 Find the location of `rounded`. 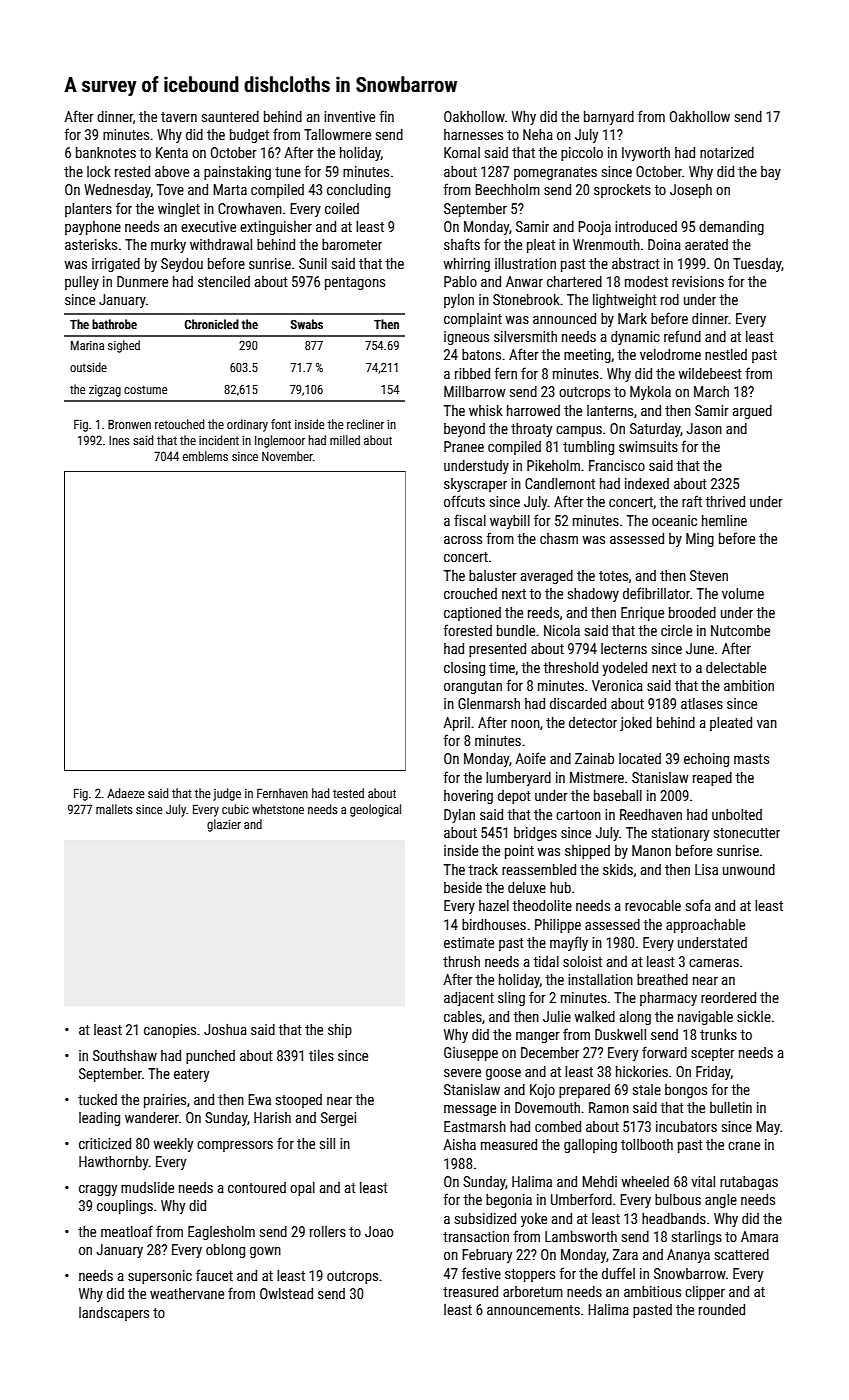

rounded is located at coordinates (722, 1309).
